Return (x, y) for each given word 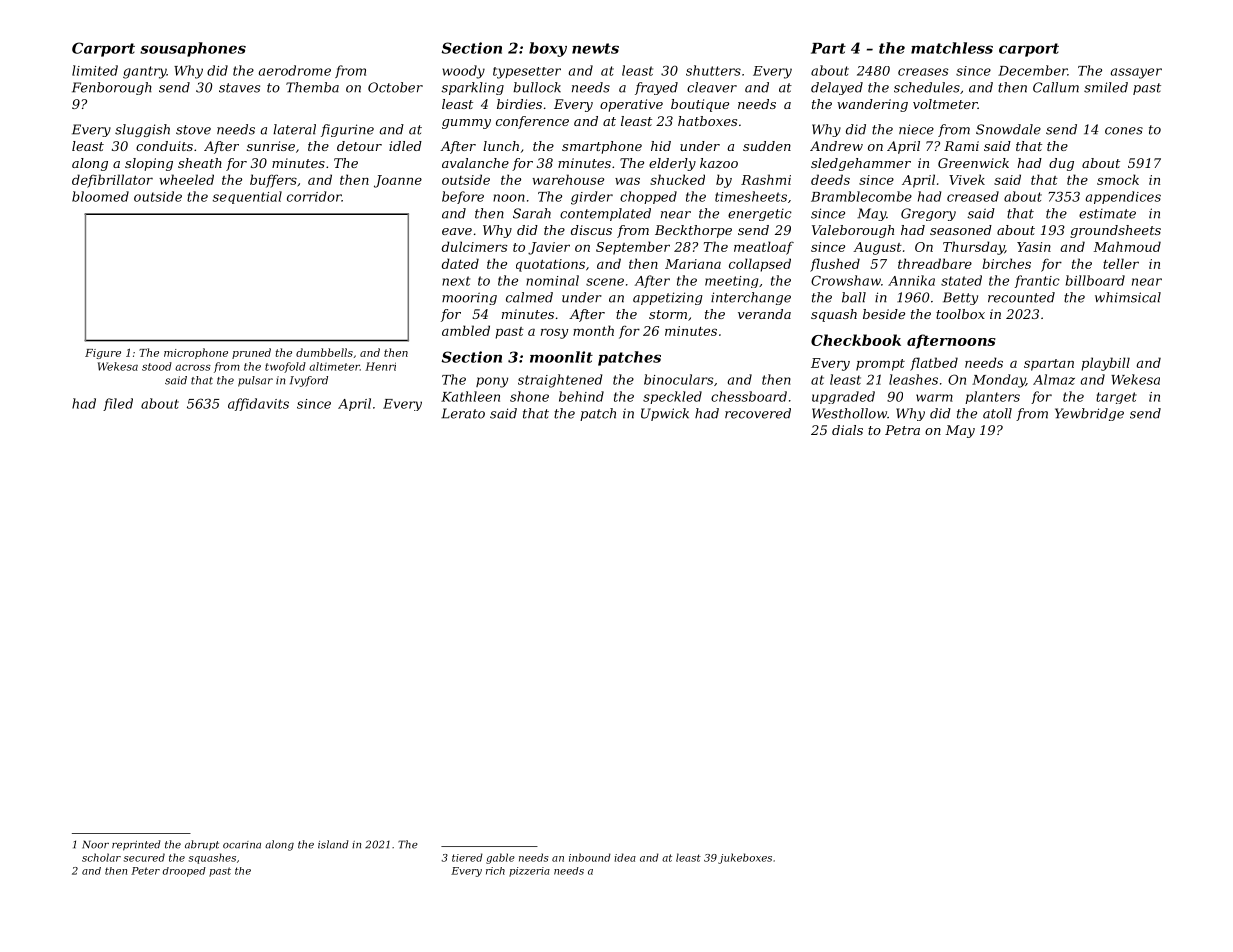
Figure (103, 354)
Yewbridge (1089, 414)
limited (95, 70)
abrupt (202, 845)
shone (529, 396)
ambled (466, 330)
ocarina (242, 845)
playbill (1106, 364)
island (333, 844)
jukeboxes (745, 858)
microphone (196, 353)
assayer (1136, 73)
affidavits (258, 404)
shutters (713, 70)
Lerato (463, 413)
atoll (997, 413)
